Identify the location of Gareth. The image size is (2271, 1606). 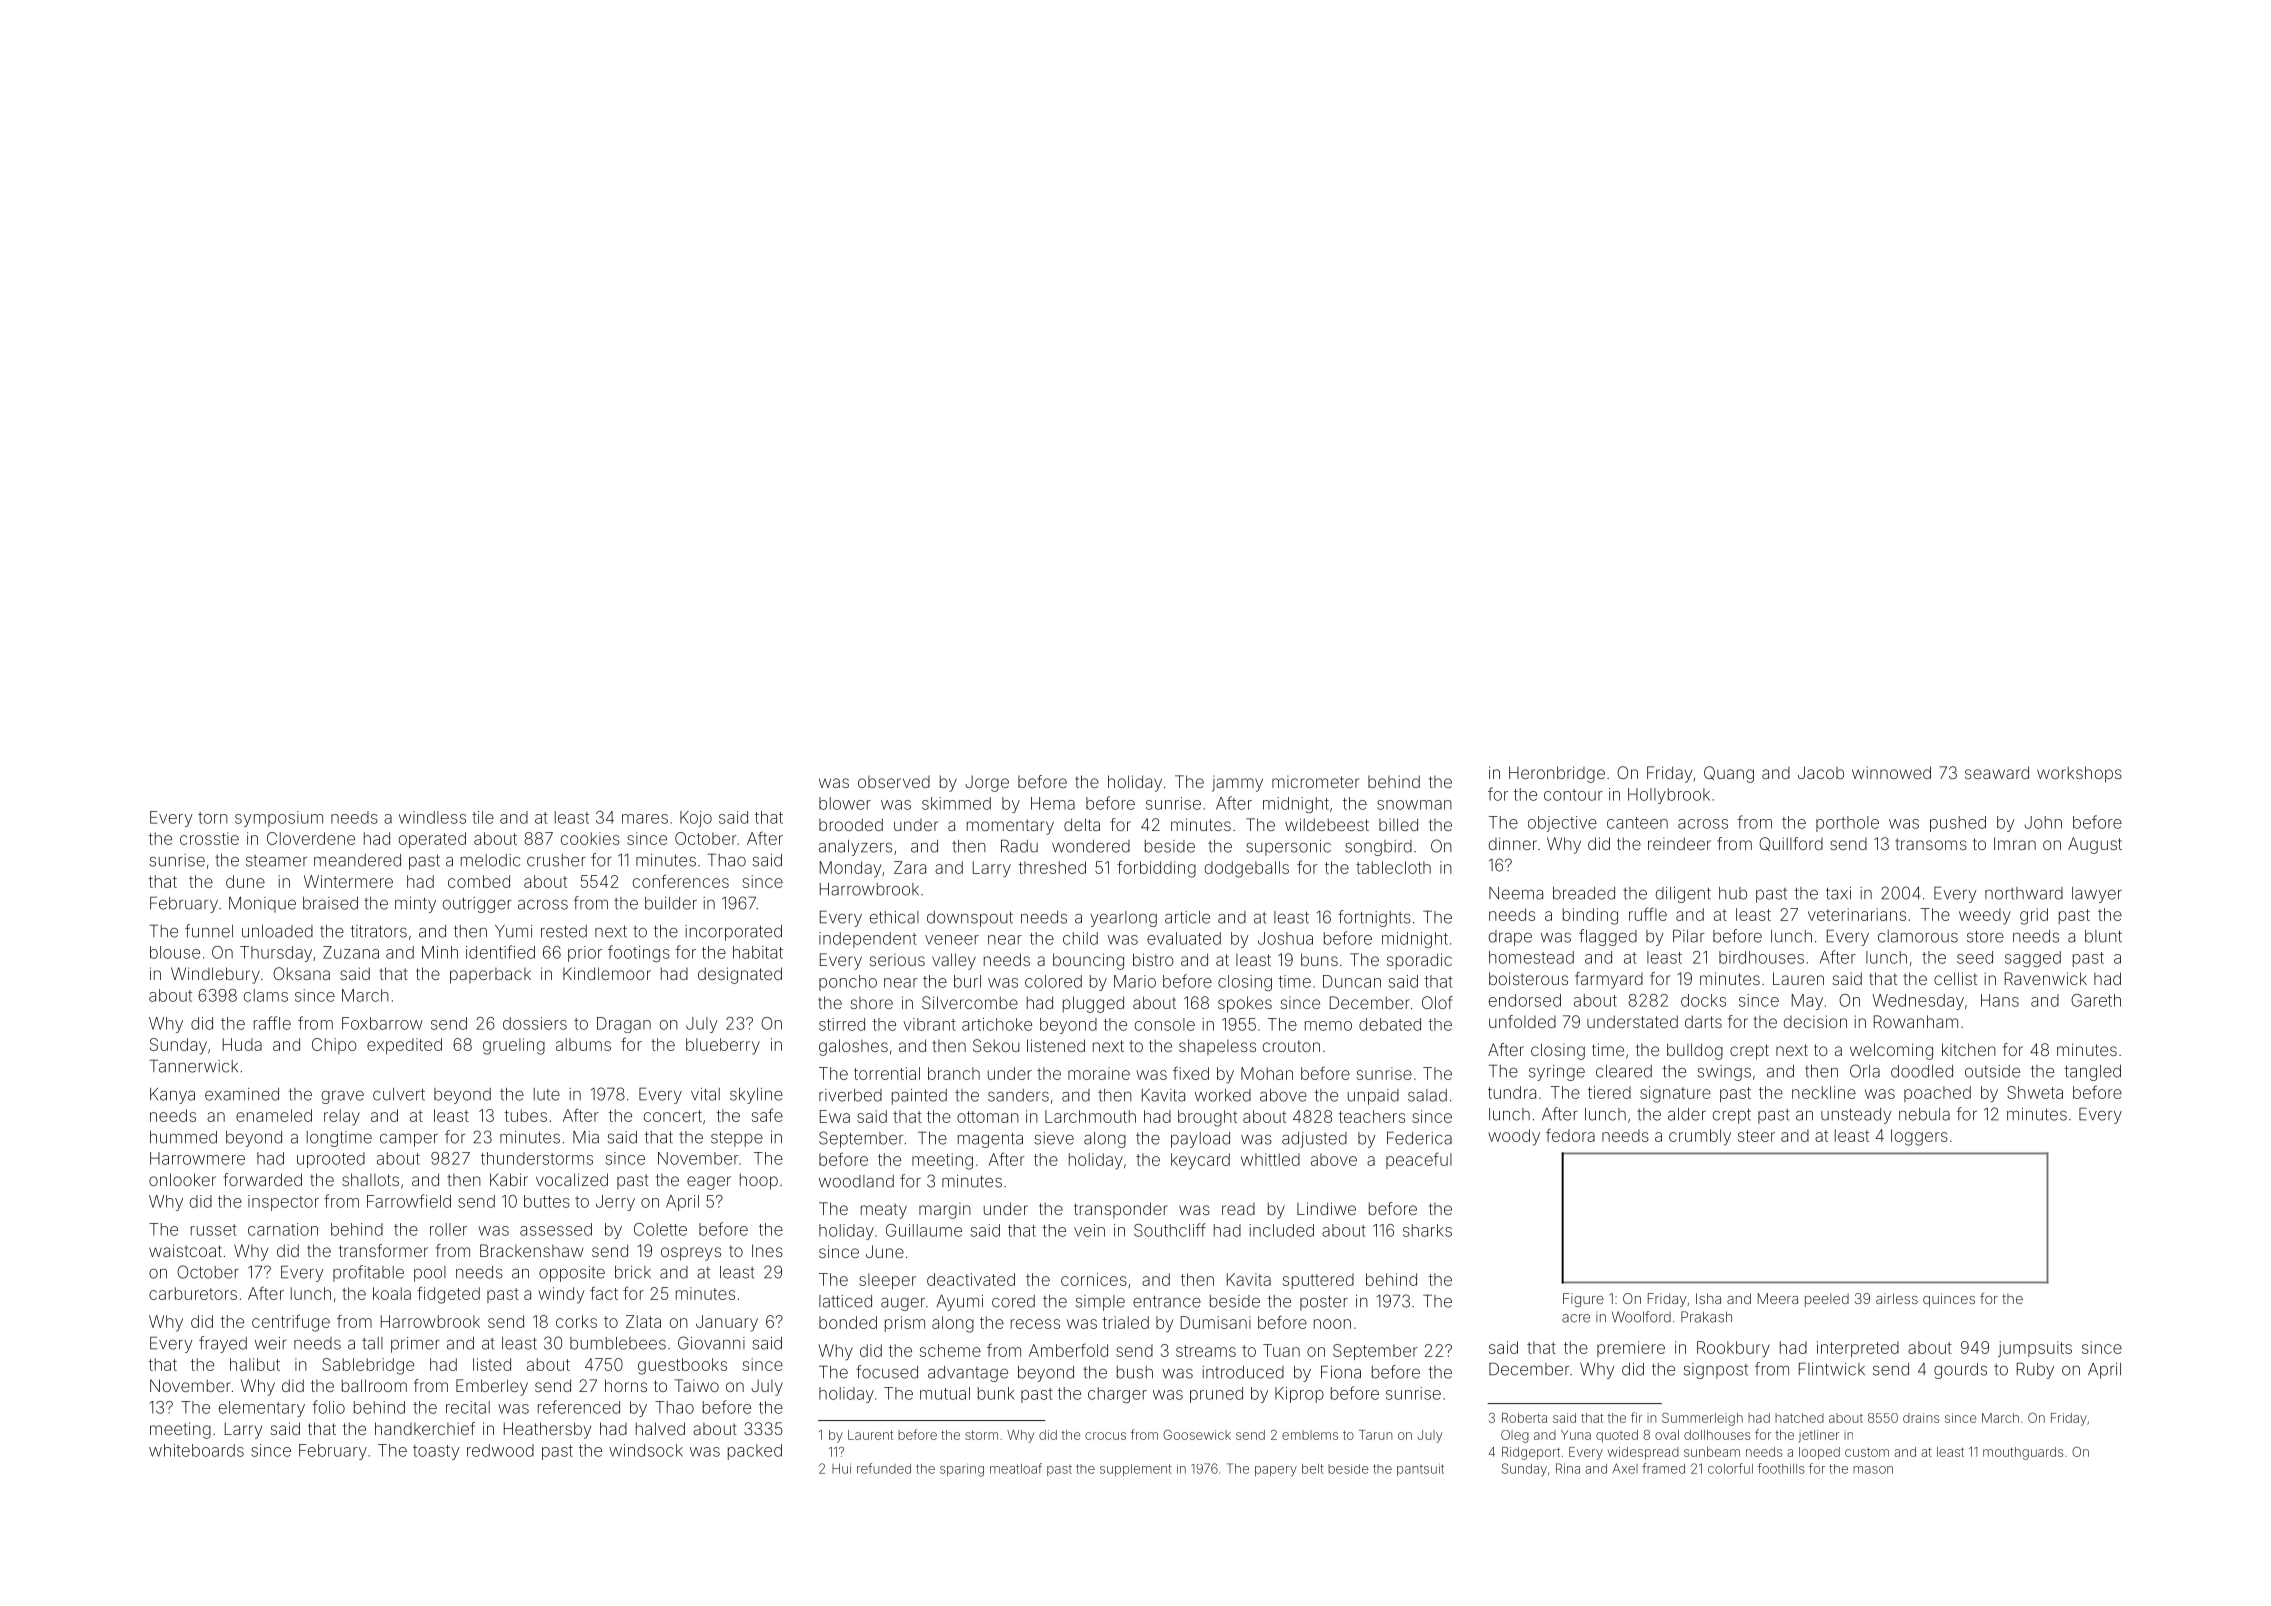
(2096, 1000).
